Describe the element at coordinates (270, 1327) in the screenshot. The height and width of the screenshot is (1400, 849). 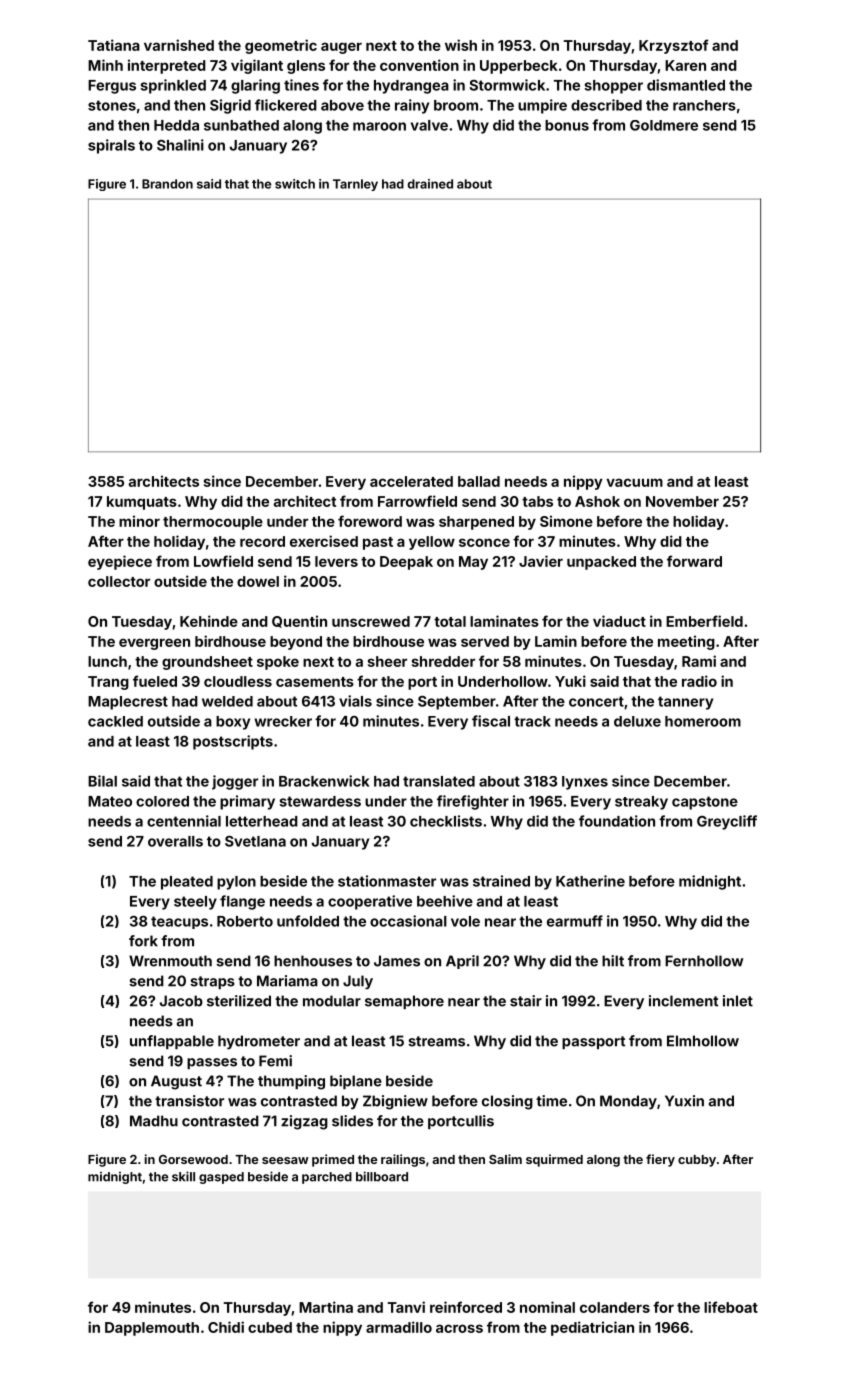
I see `cubed` at that location.
